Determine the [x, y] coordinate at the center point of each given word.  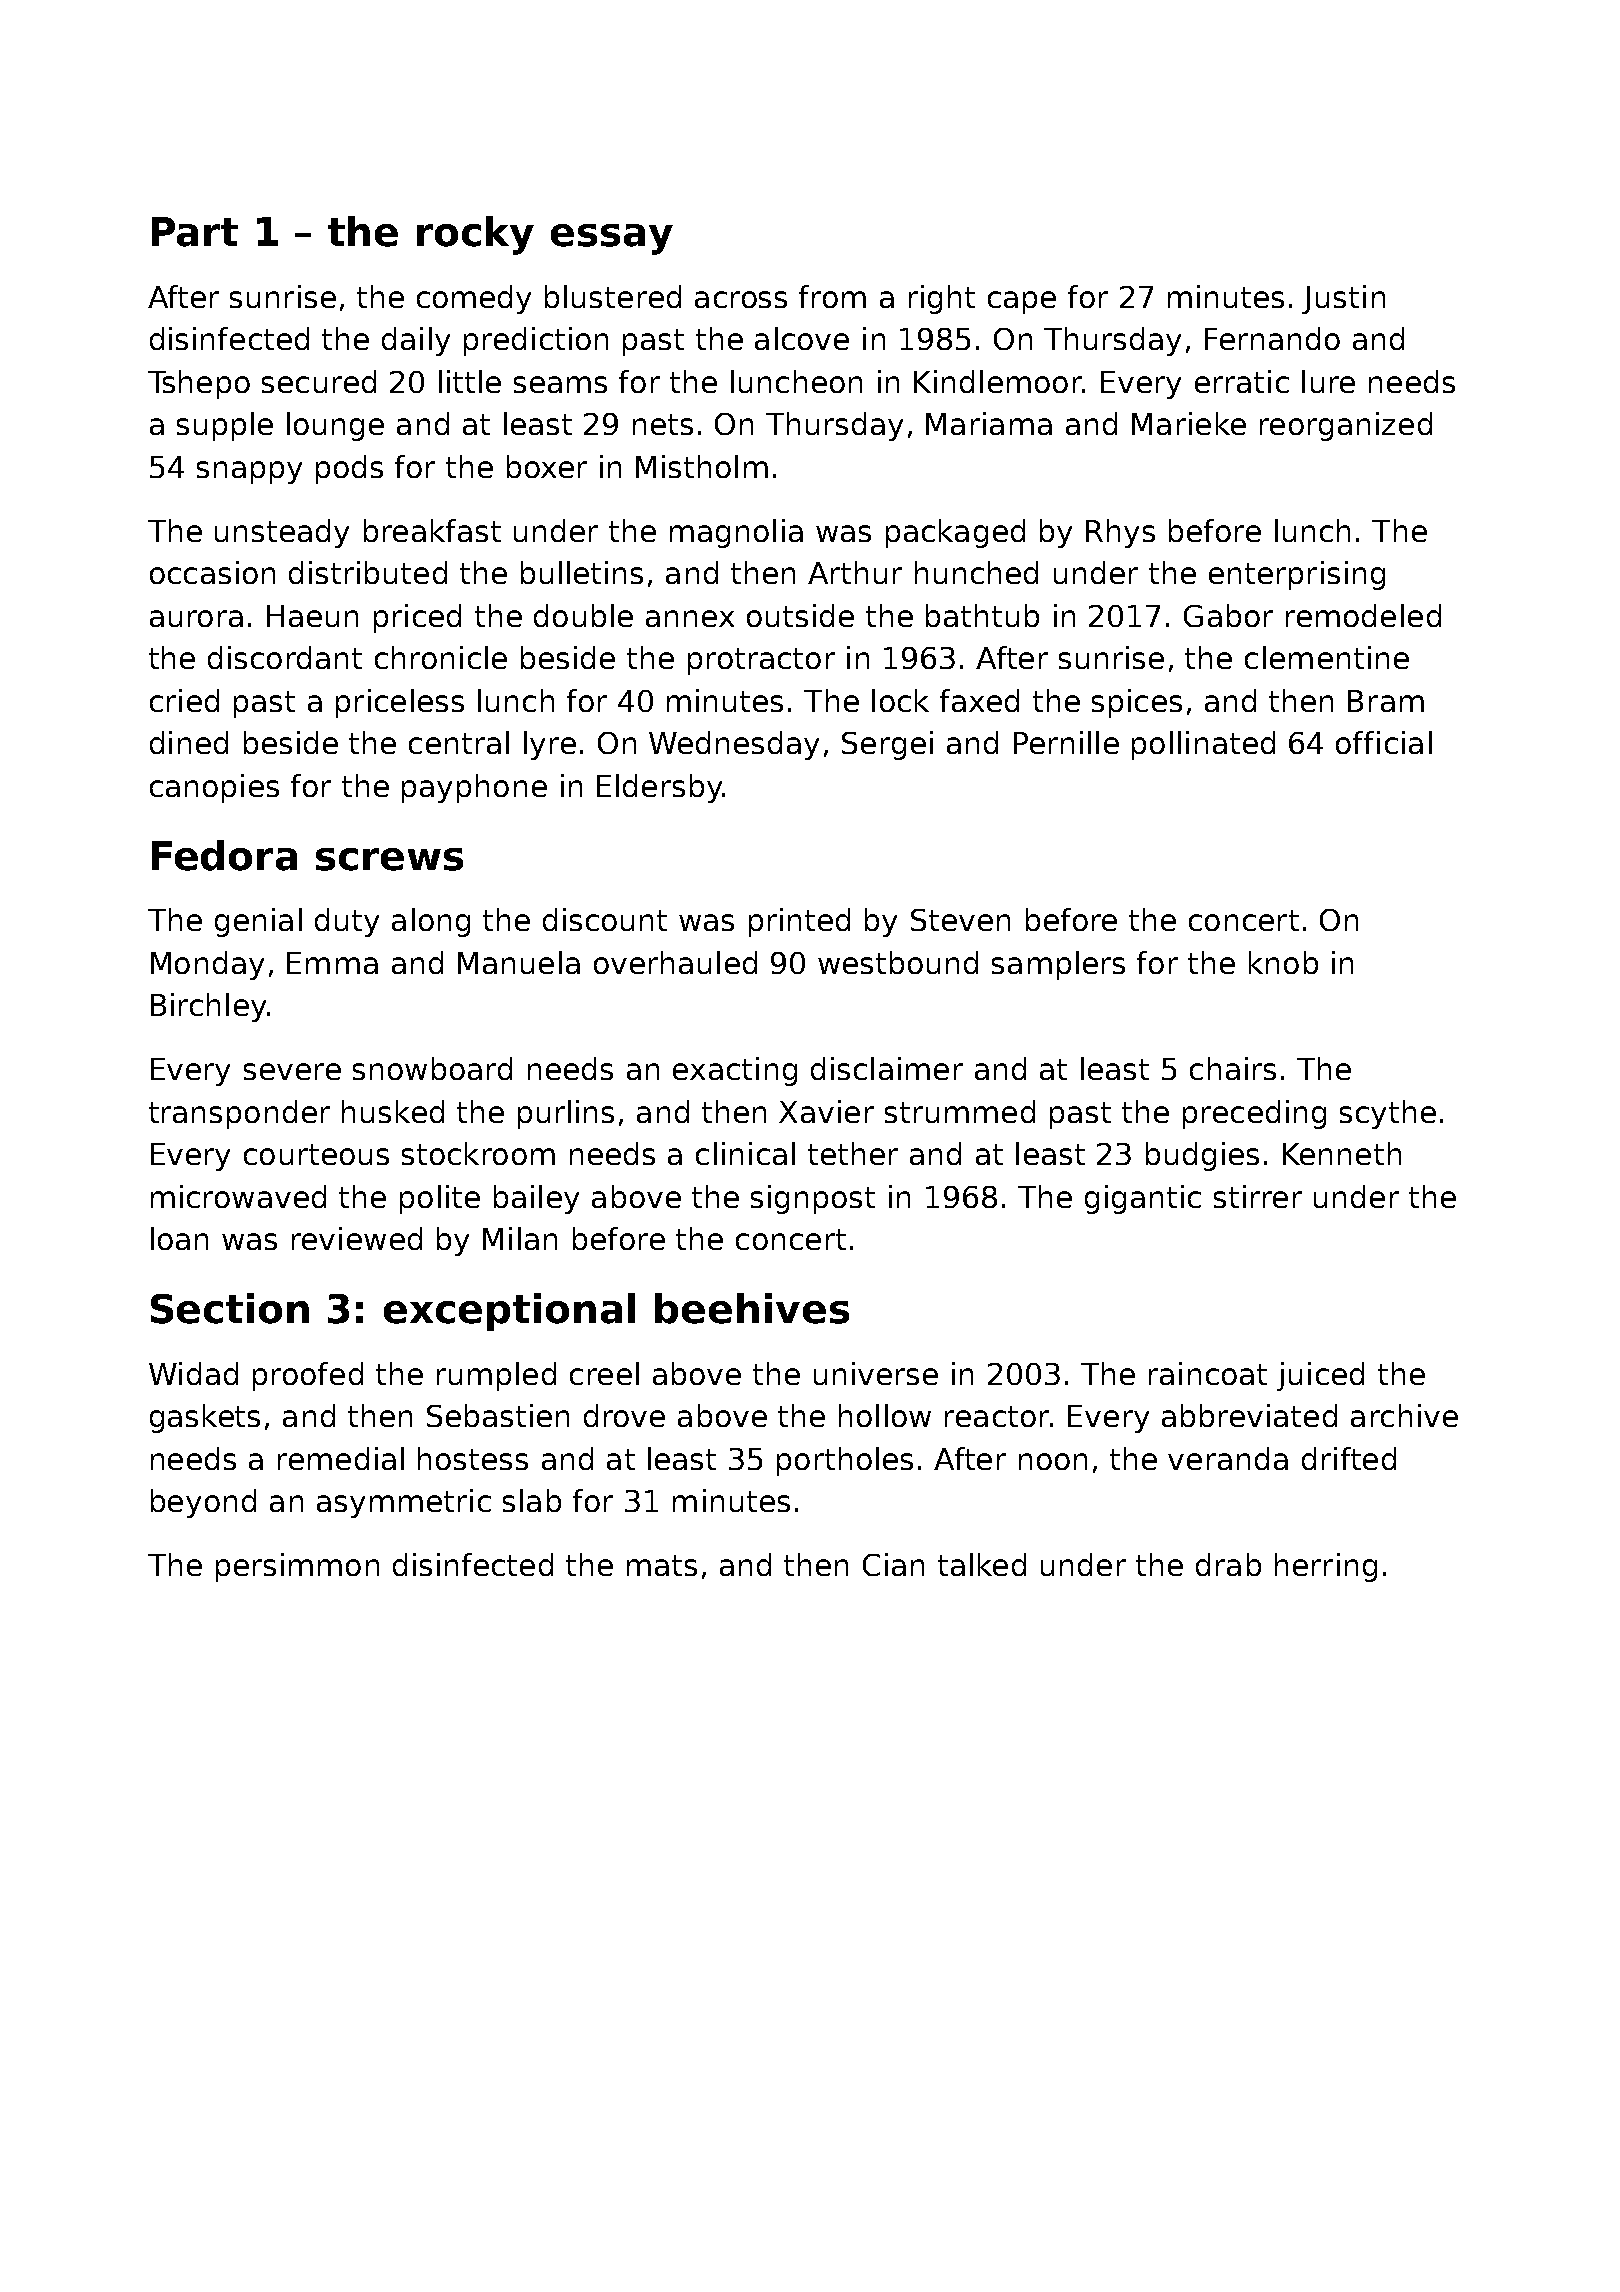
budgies [1202, 1156]
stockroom [478, 1153]
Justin [1343, 299]
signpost [813, 1199]
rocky [475, 235]
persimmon [297, 1567]
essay [612, 239]
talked [982, 1564]
